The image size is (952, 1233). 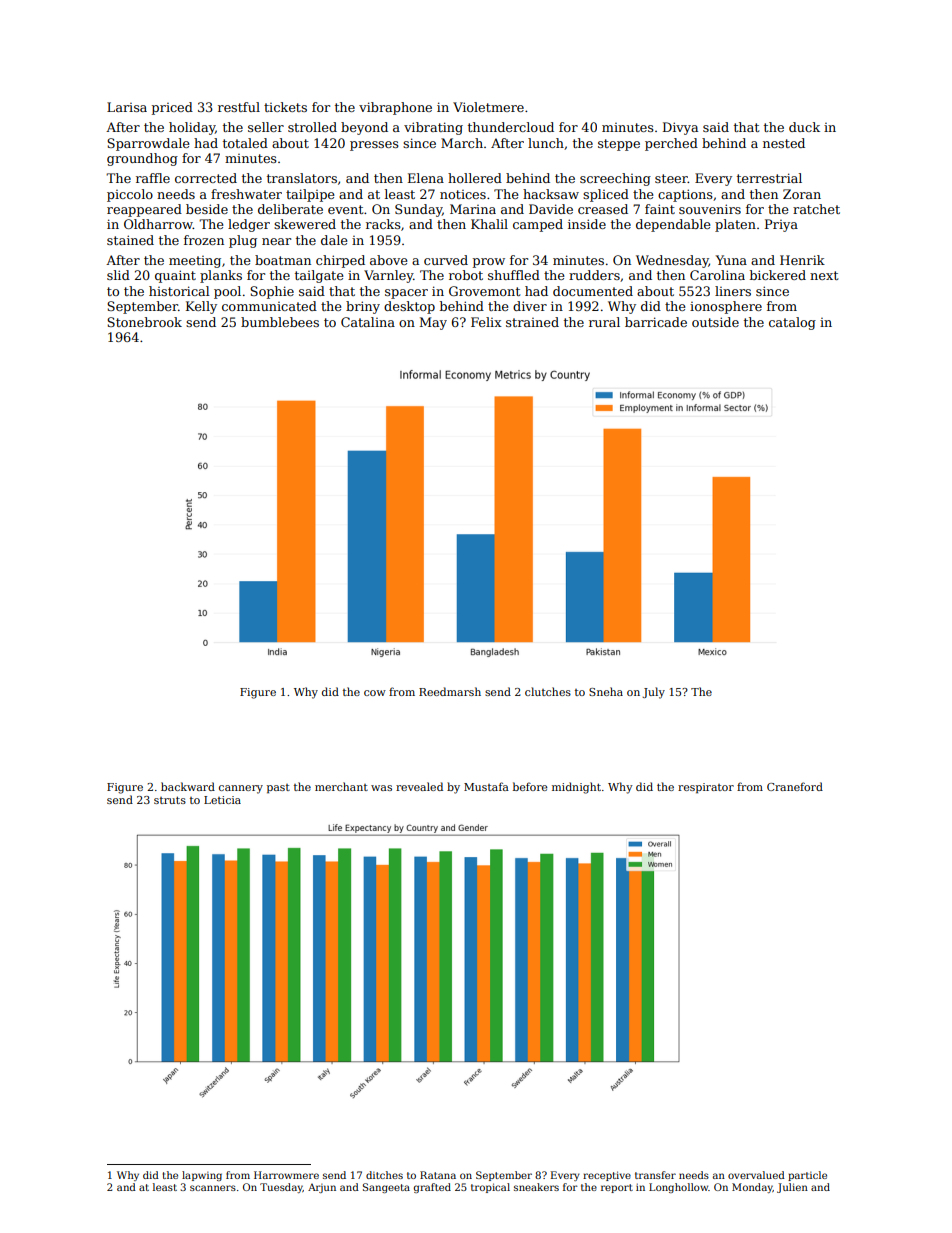 What do you see at coordinates (546, 143) in the screenshot?
I see `lunch` at bounding box center [546, 143].
